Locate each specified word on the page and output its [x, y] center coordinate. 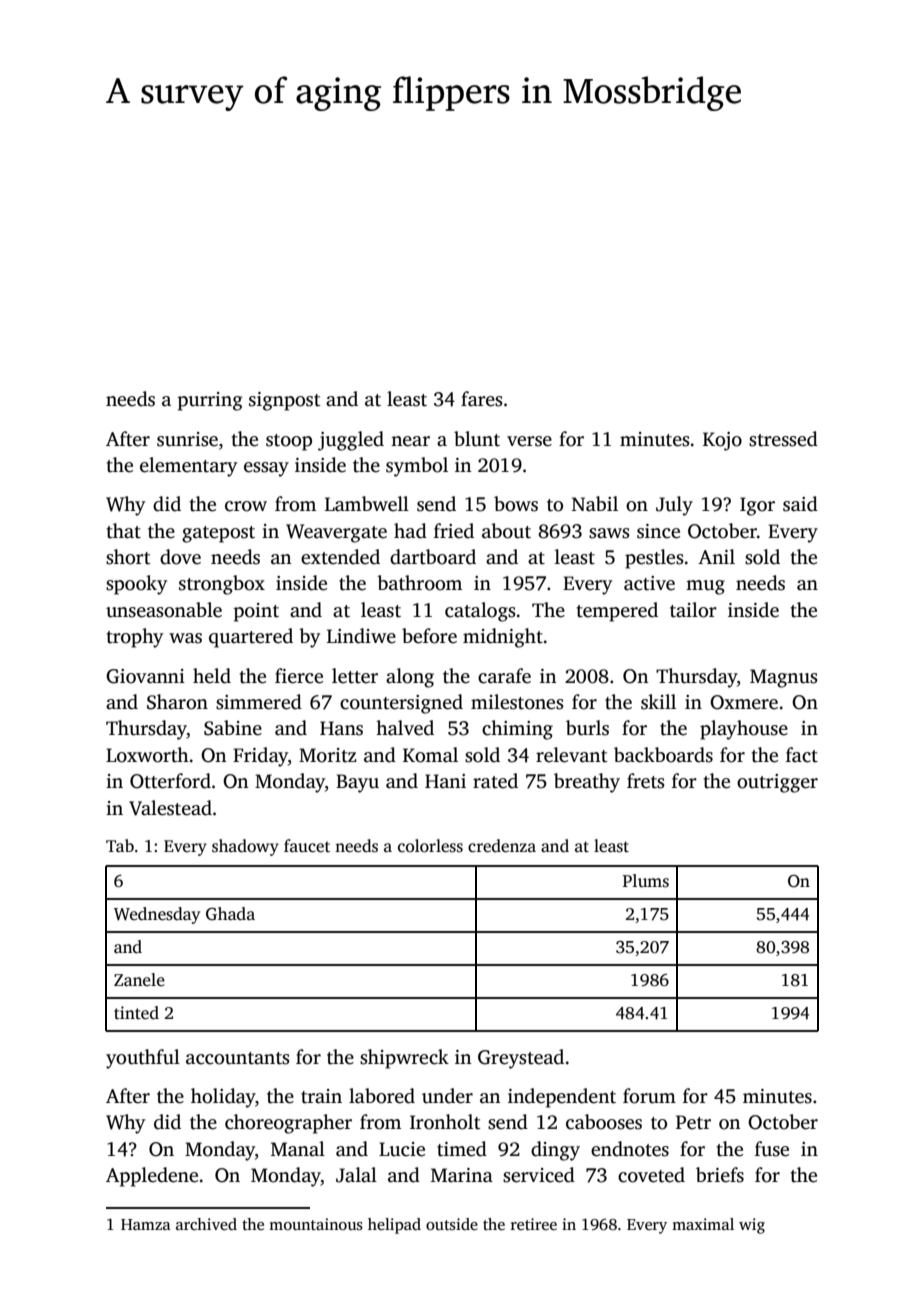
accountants [238, 1058]
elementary [188, 467]
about [506, 531]
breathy [587, 783]
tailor [693, 610]
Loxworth [147, 755]
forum [649, 1096]
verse [529, 441]
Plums [646, 881]
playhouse [744, 730]
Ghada [230, 914]
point [256, 612]
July [674, 506]
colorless [430, 846]
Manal [298, 1149]
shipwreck [404, 1059]
